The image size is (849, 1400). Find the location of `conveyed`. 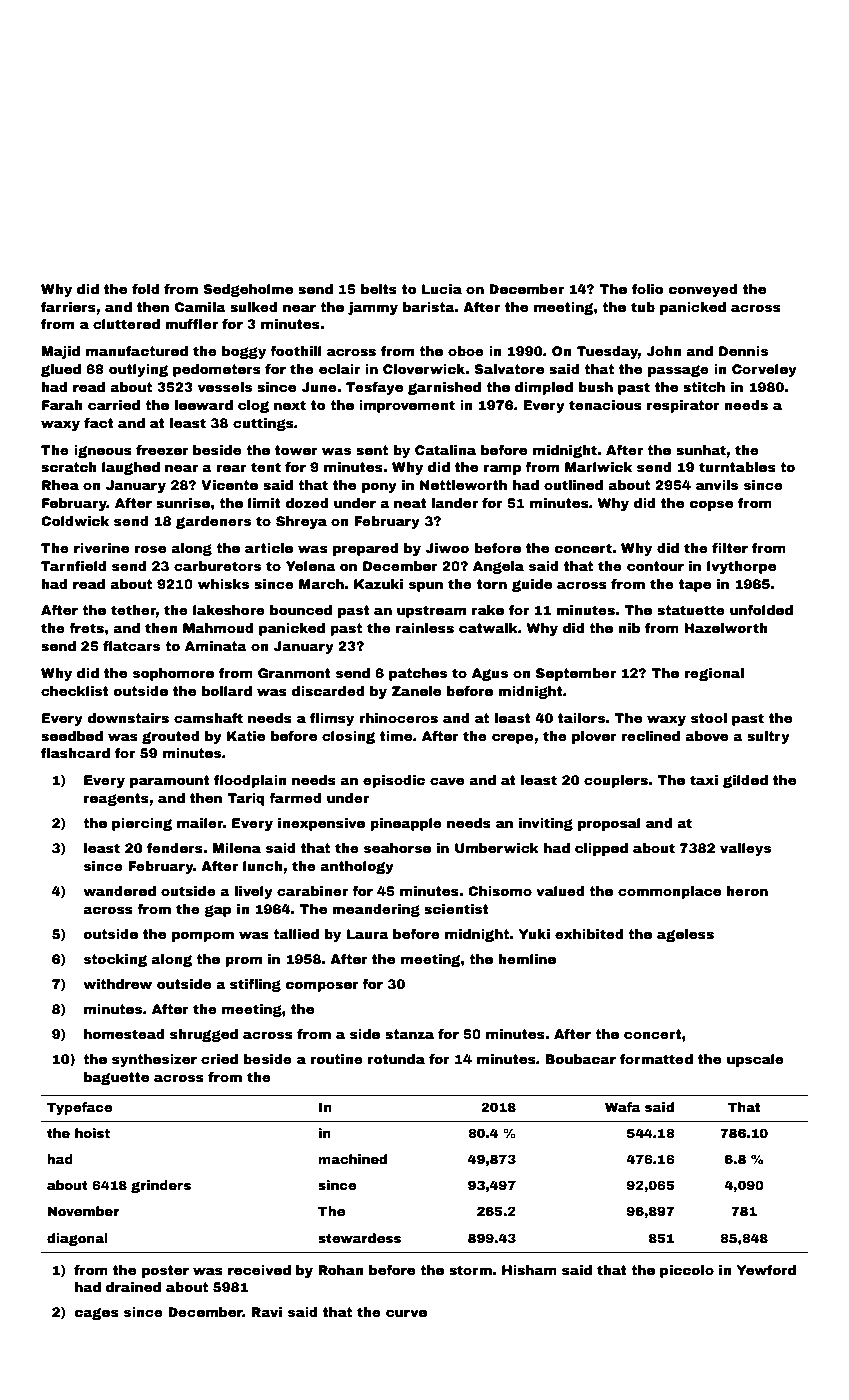

conveyed is located at coordinates (703, 290).
